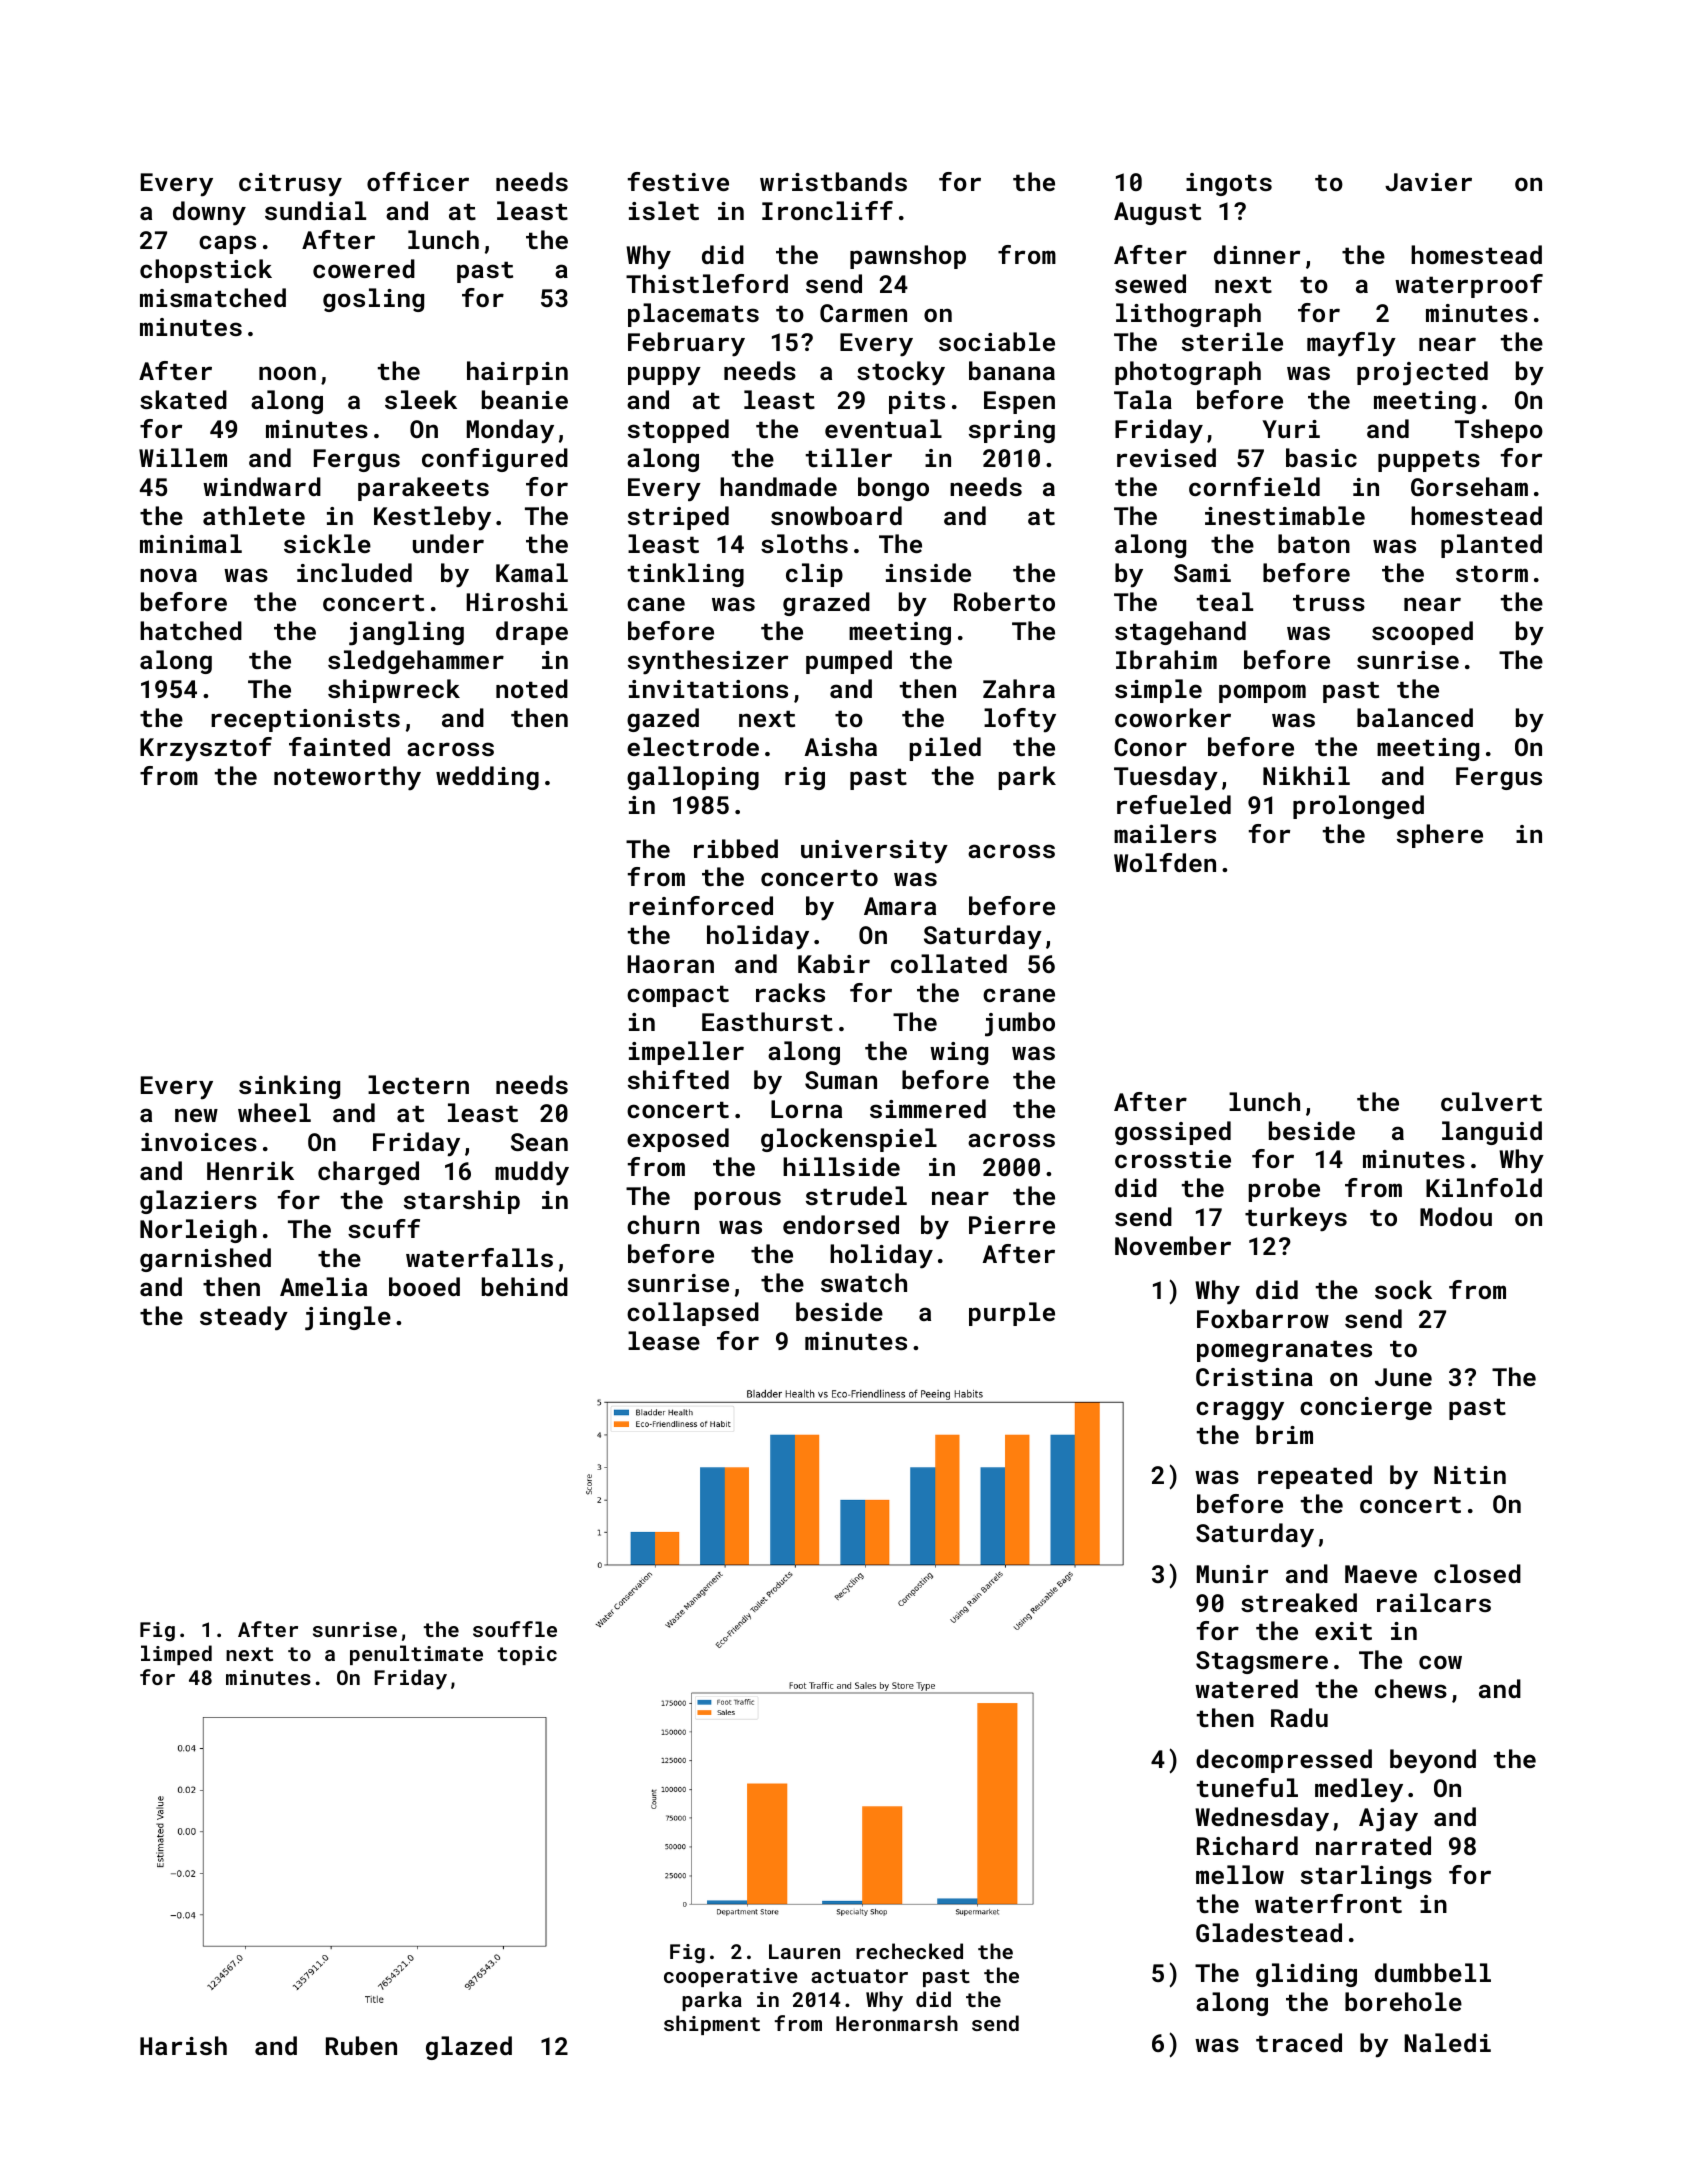 Image resolution: width=1683 pixels, height=2178 pixels. Describe the element at coordinates (168, 575) in the screenshot. I see `nova` at that location.
